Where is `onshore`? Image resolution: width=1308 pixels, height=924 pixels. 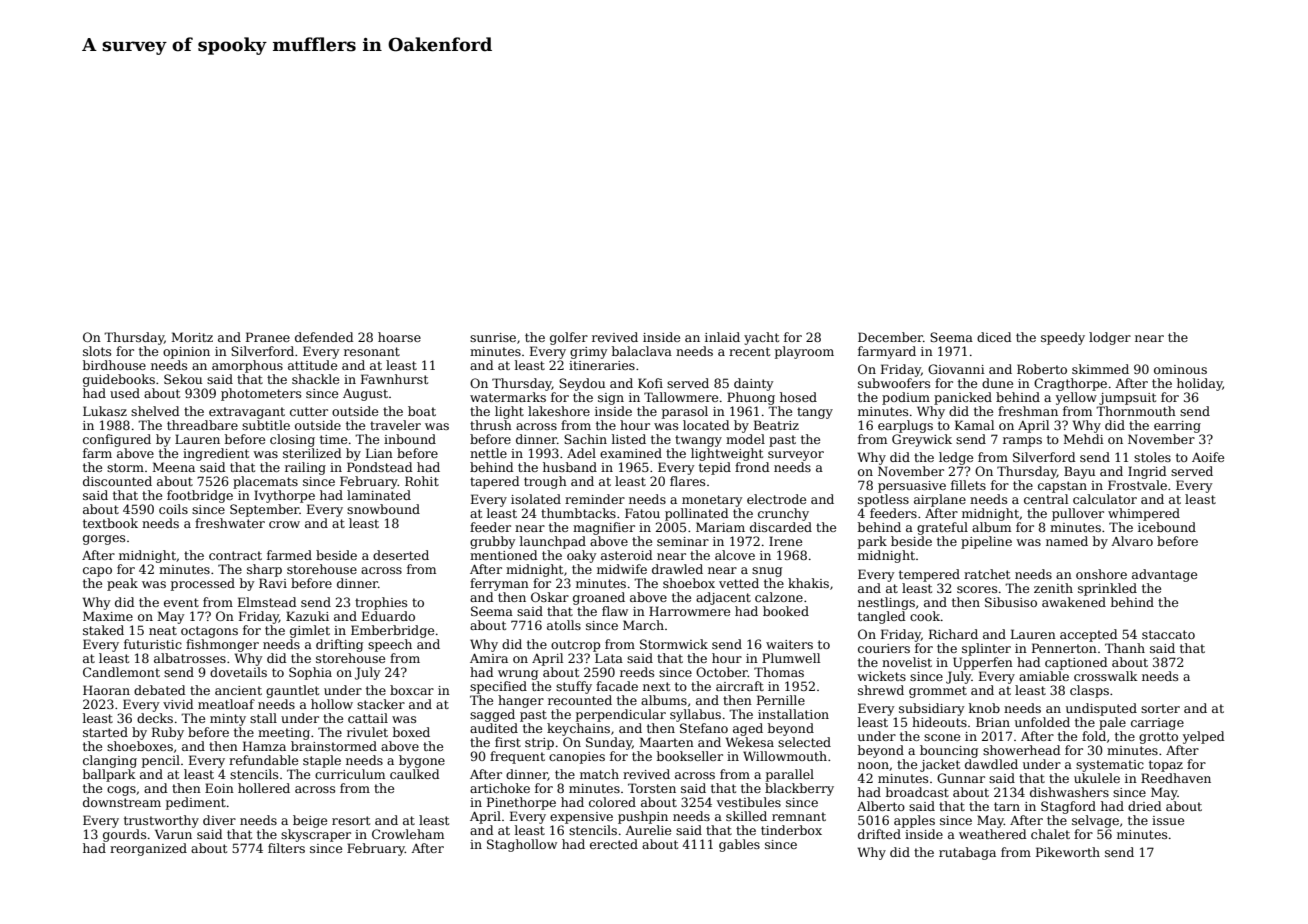
onshore is located at coordinates (1101, 574).
